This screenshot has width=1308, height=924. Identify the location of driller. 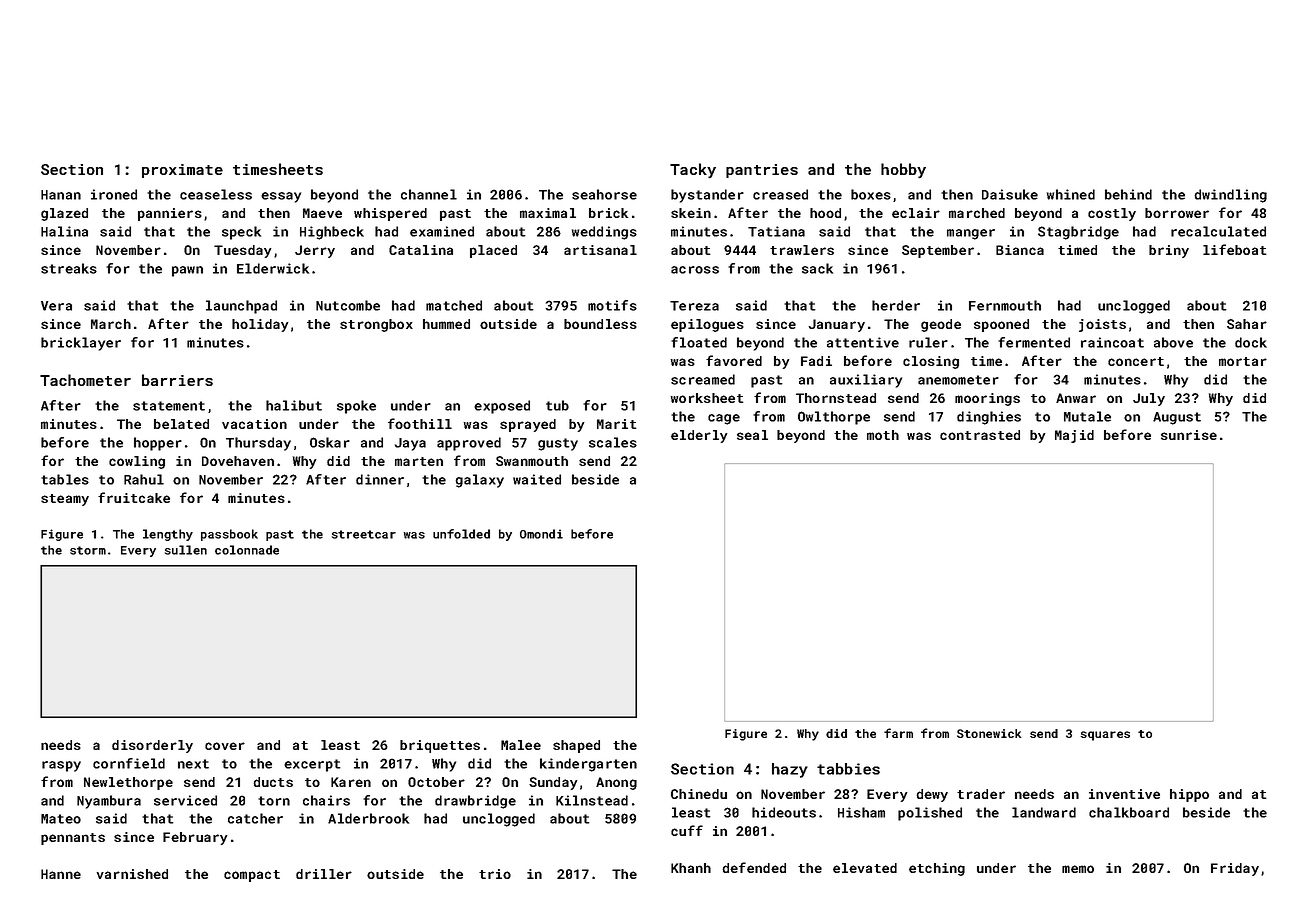
(324, 874).
